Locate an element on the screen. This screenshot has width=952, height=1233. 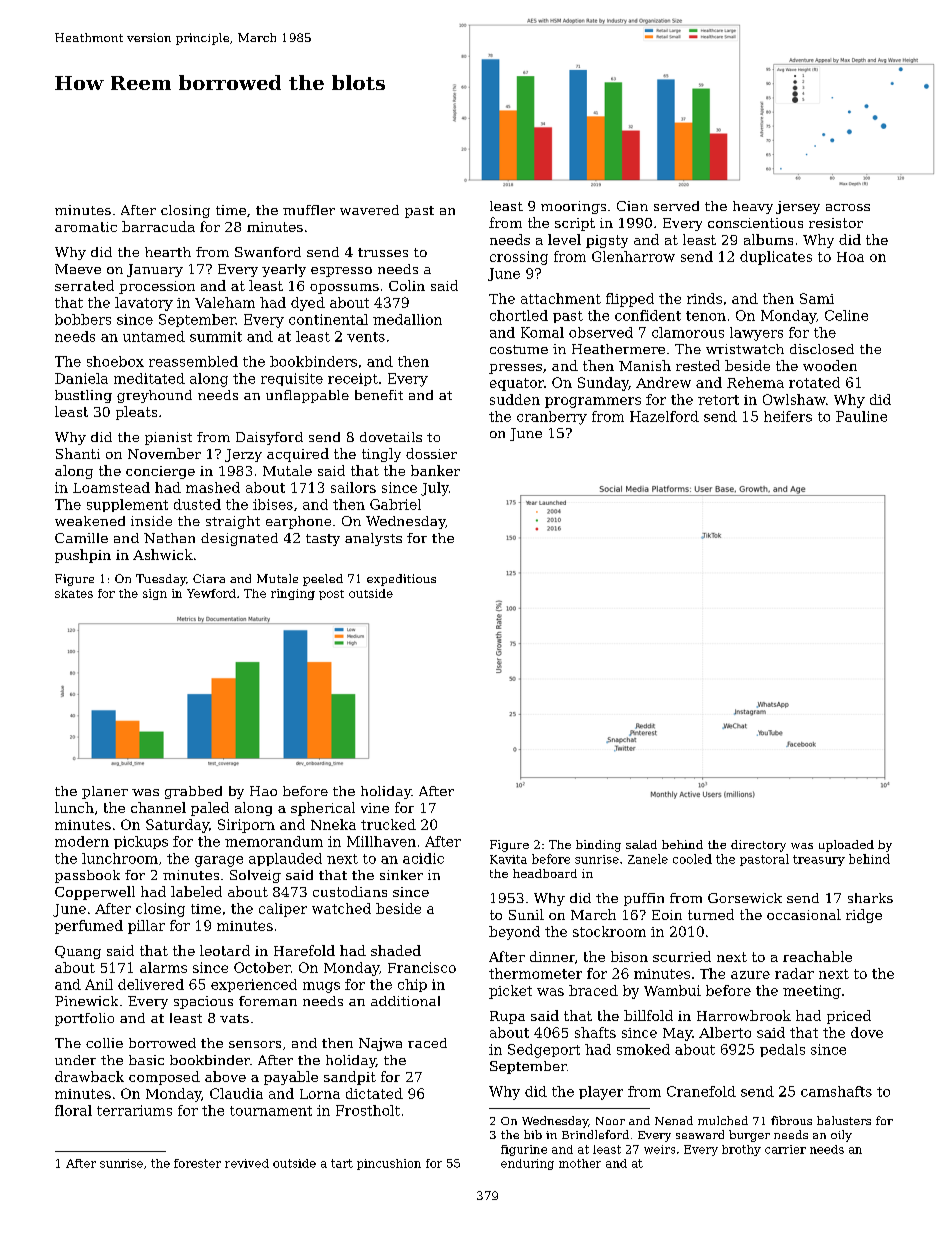
albums is located at coordinates (768, 239).
